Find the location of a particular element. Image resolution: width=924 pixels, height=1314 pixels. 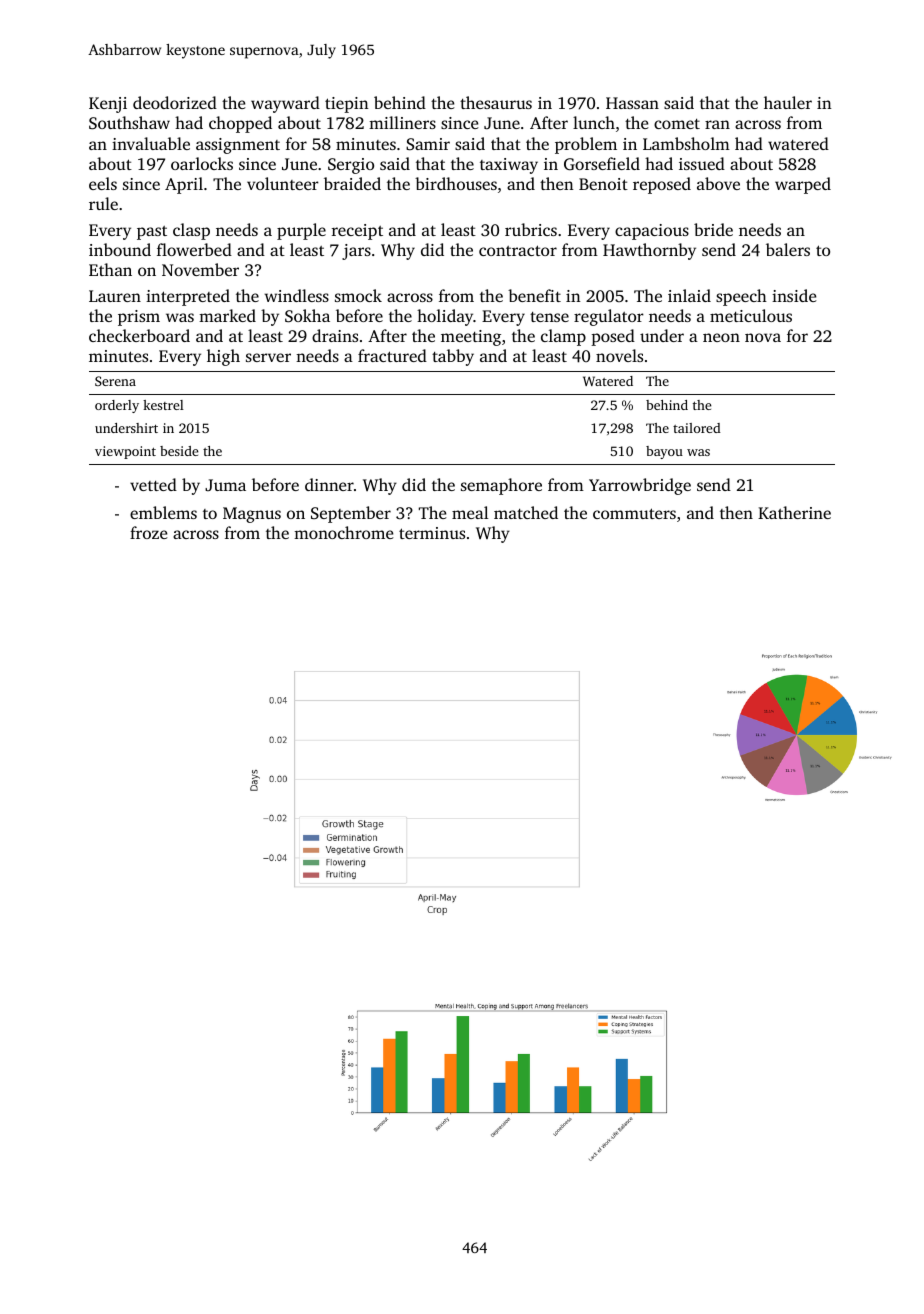

milliners is located at coordinates (402, 122).
